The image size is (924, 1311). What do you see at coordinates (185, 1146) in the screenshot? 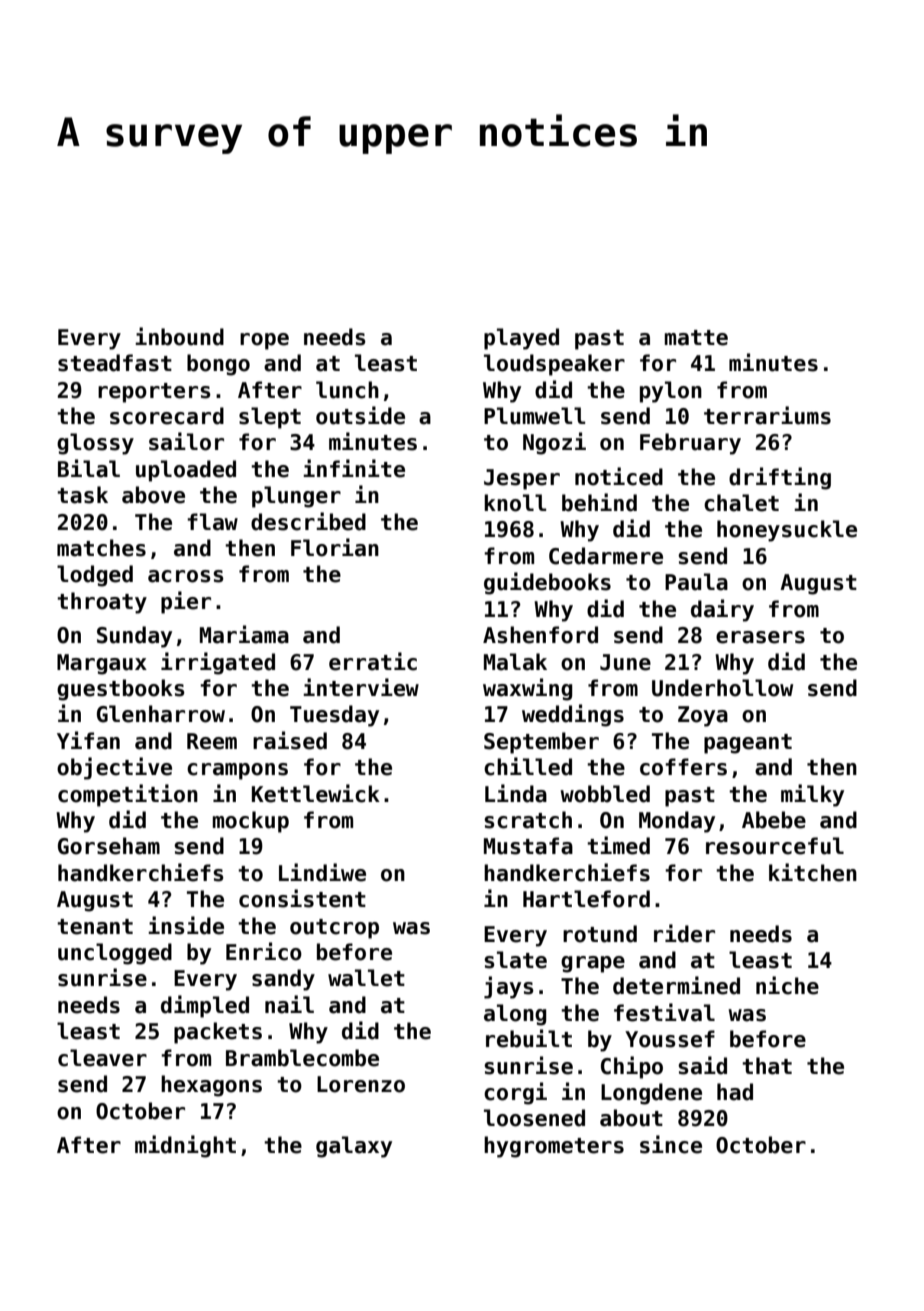
I see `midnight` at bounding box center [185, 1146].
